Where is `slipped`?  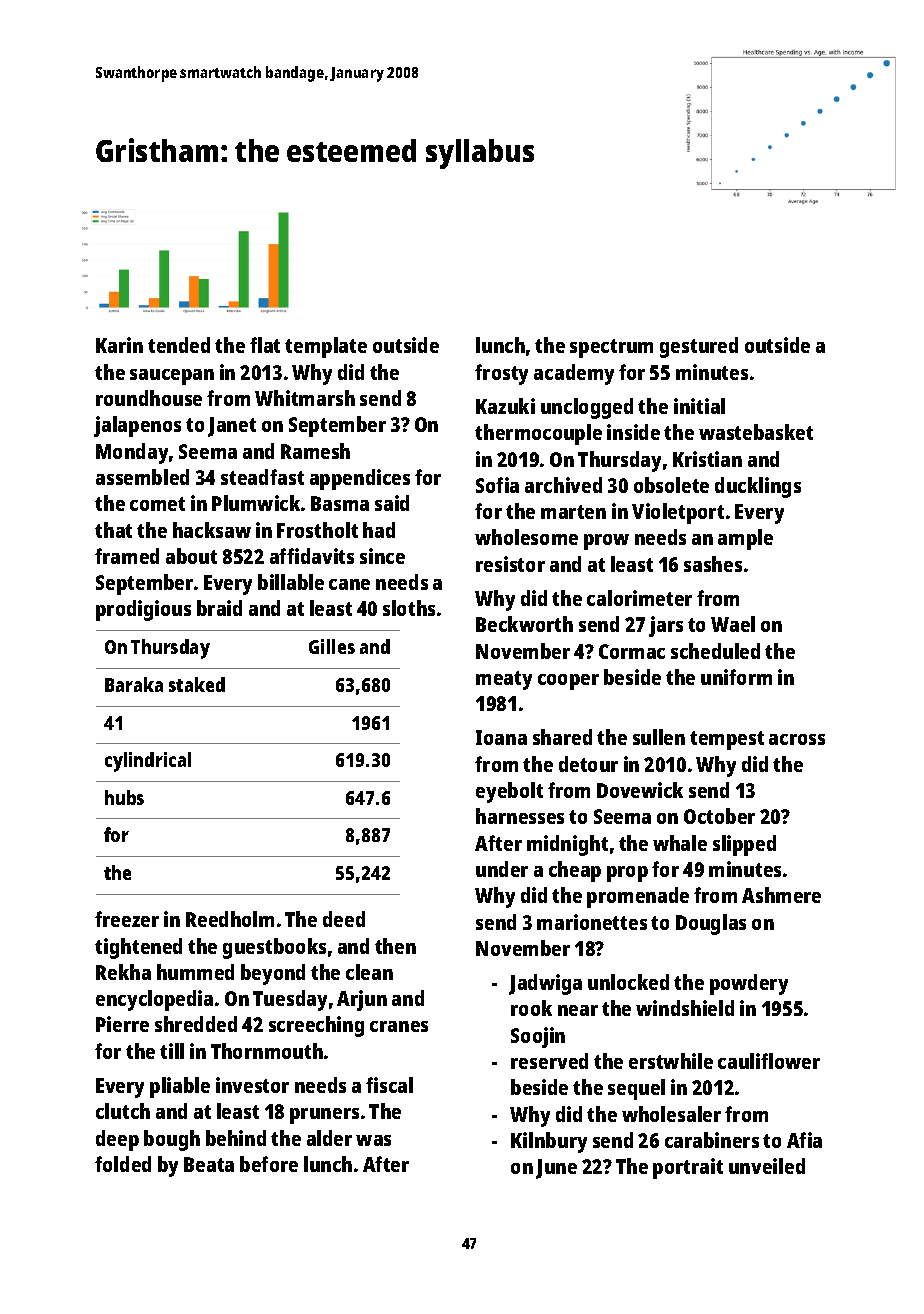
slipped is located at coordinates (744, 845).
